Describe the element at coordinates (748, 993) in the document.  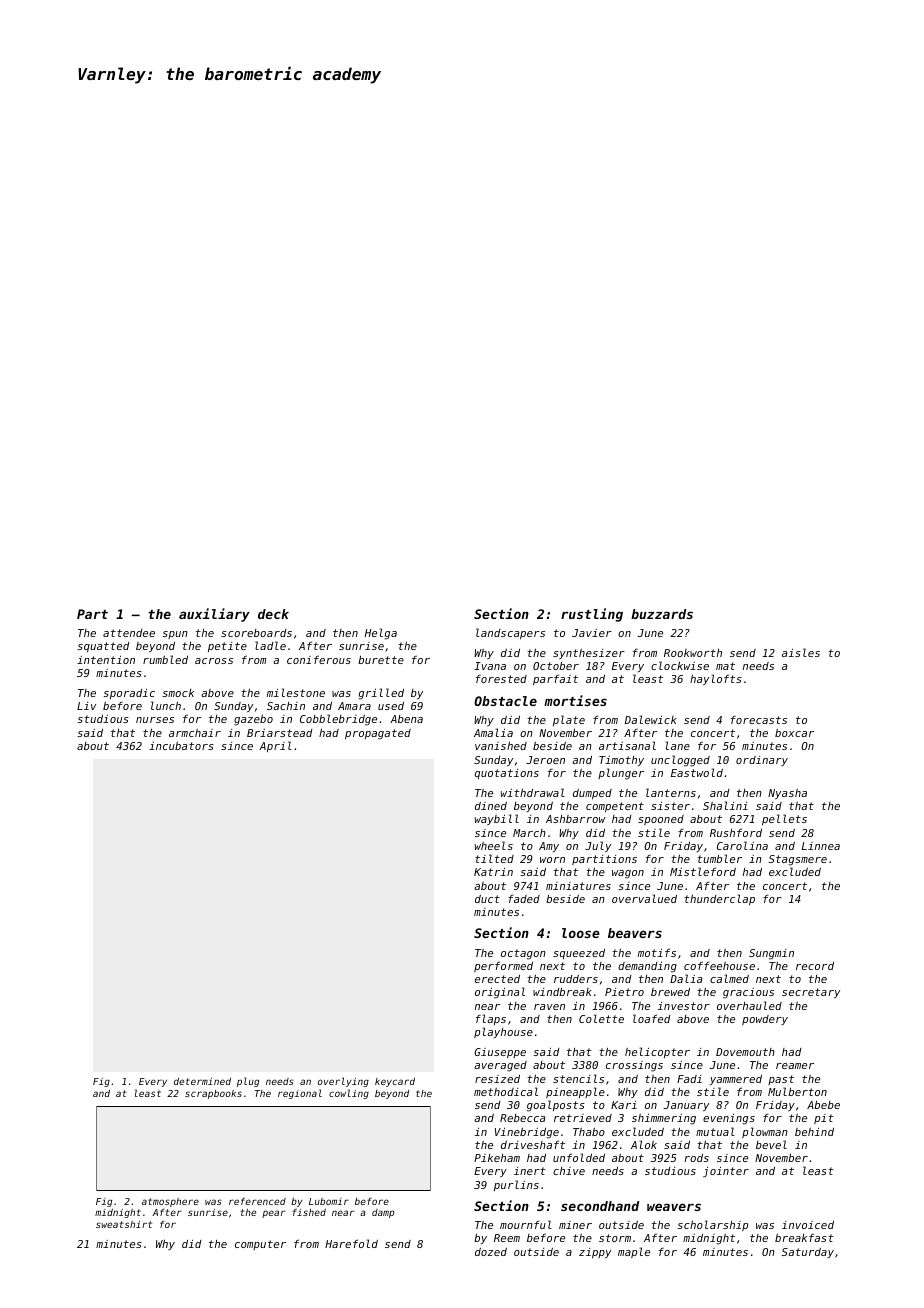
I see `gracious` at that location.
